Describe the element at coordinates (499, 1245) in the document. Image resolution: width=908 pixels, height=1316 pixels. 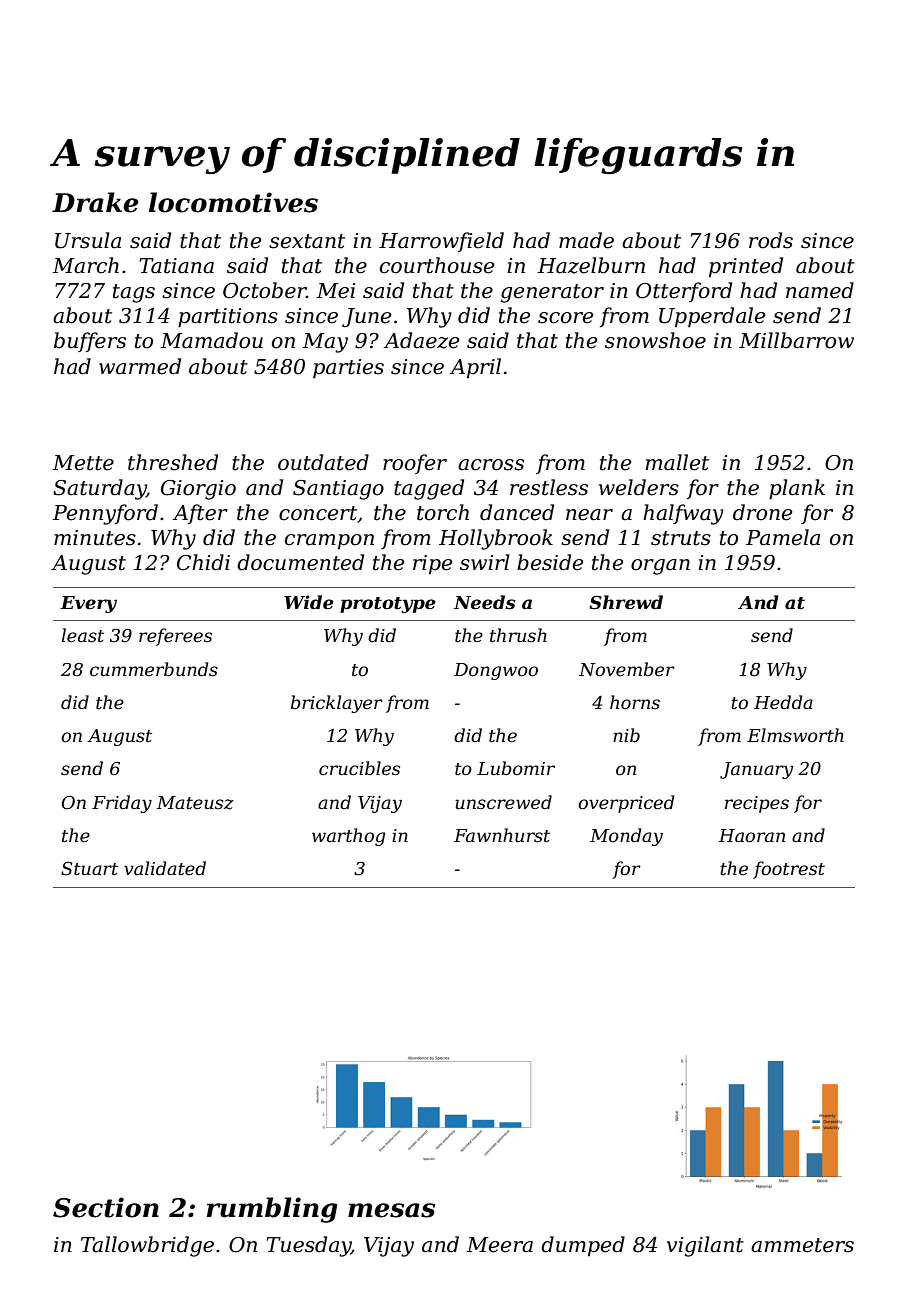
I see `Meera` at that location.
